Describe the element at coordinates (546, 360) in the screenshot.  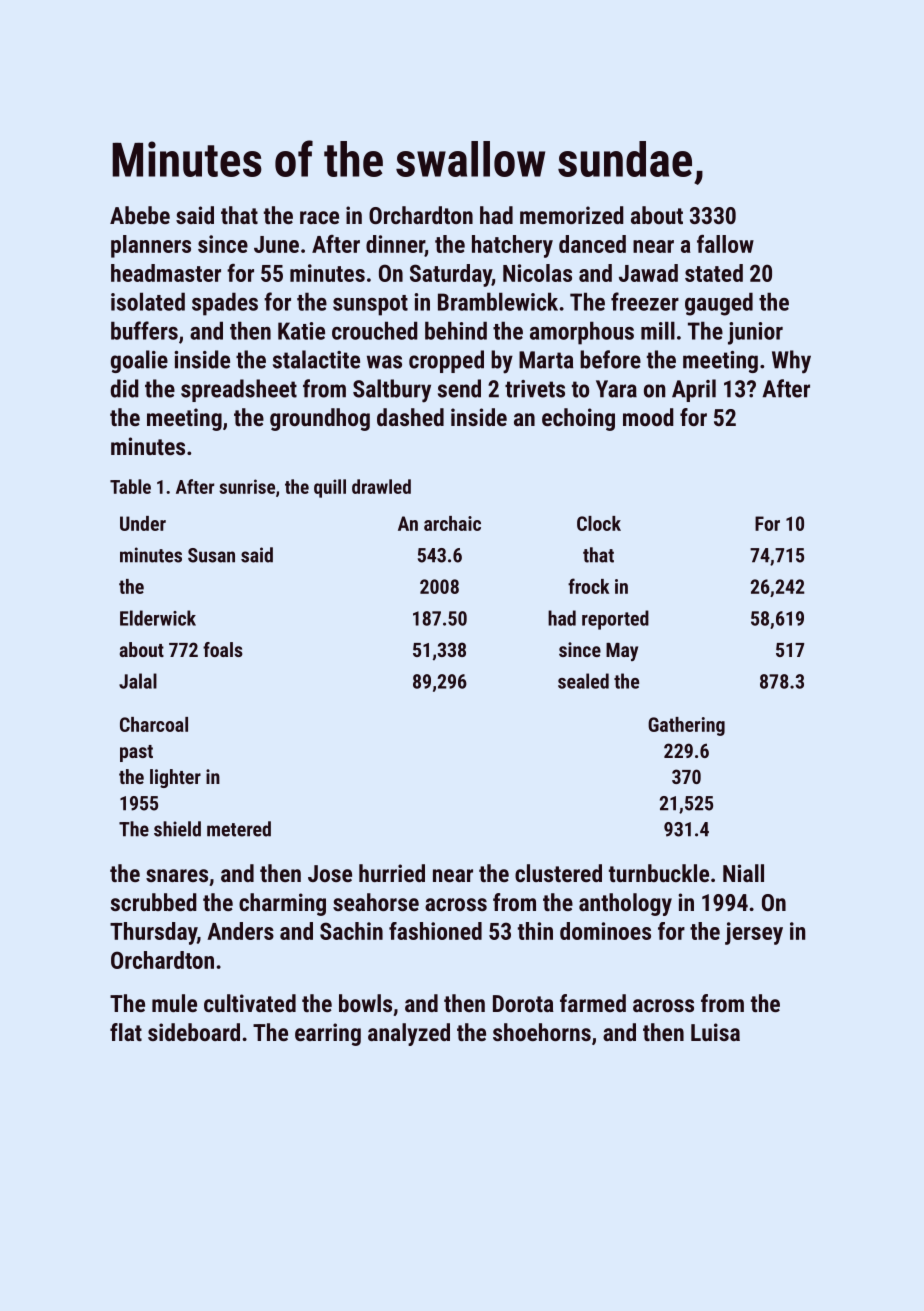
I see `Marta` at that location.
